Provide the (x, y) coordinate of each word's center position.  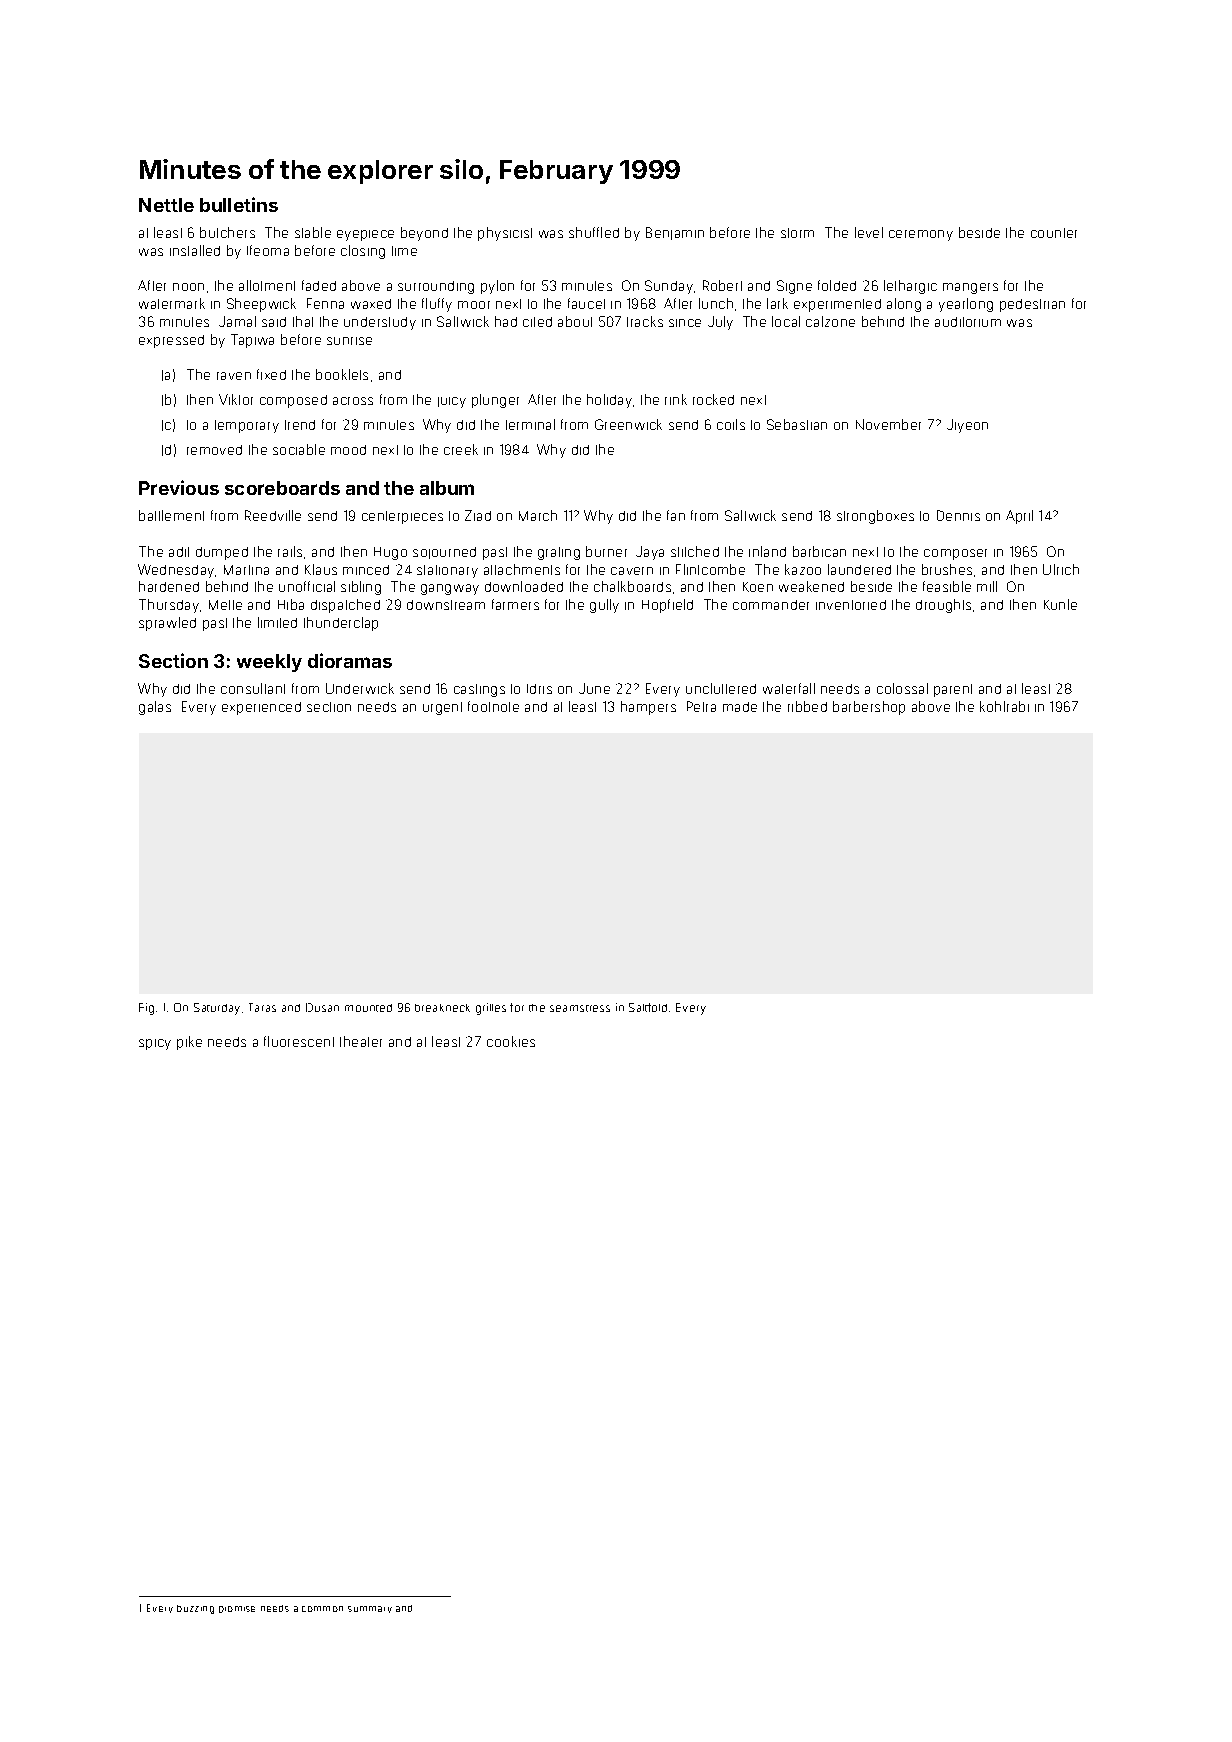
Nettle (166, 205)
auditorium (968, 322)
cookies (511, 1041)
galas (155, 708)
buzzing (195, 1609)
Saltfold (648, 1007)
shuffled (594, 232)
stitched (695, 551)
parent (953, 690)
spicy (155, 1044)
